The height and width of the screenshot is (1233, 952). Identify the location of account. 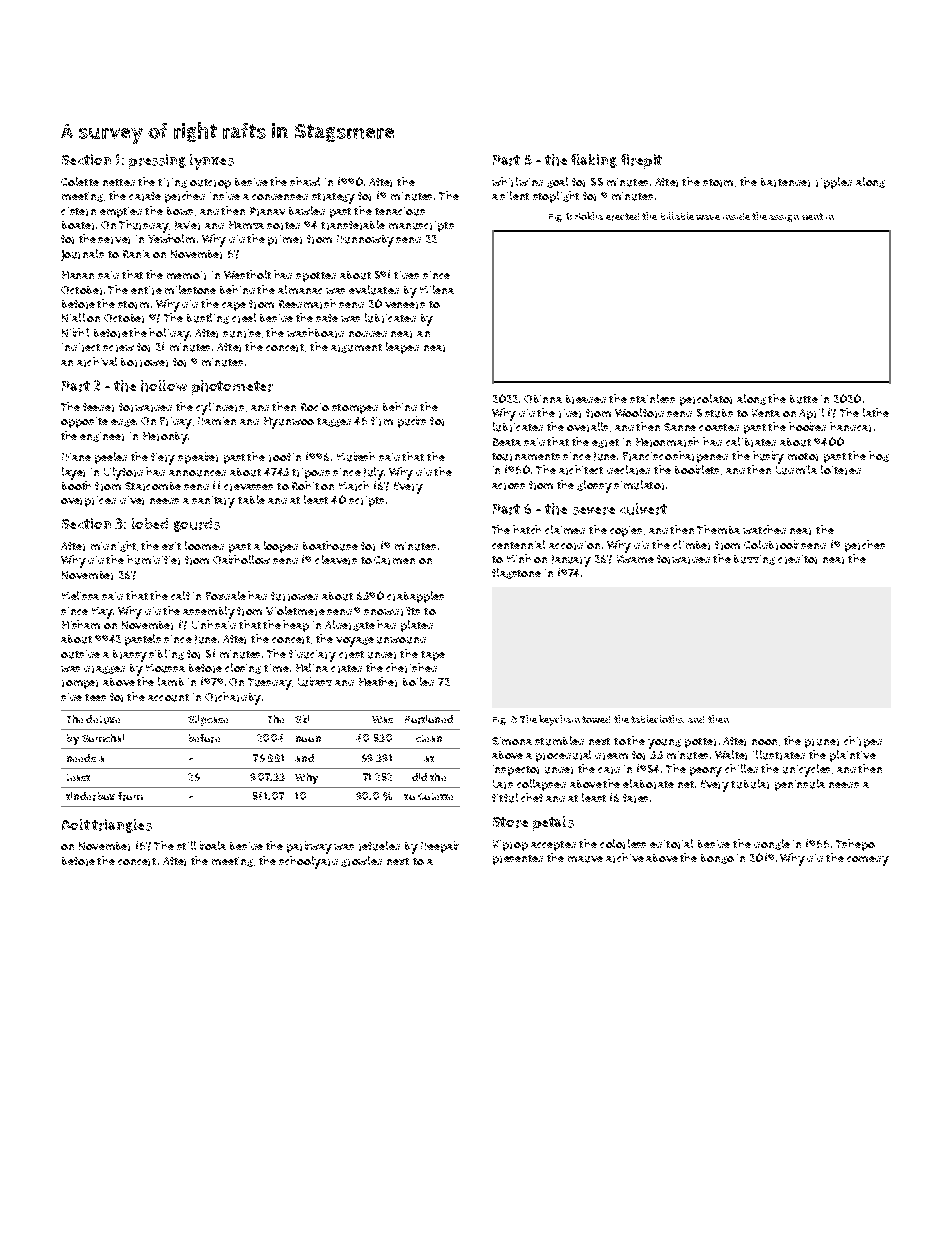
(168, 698).
